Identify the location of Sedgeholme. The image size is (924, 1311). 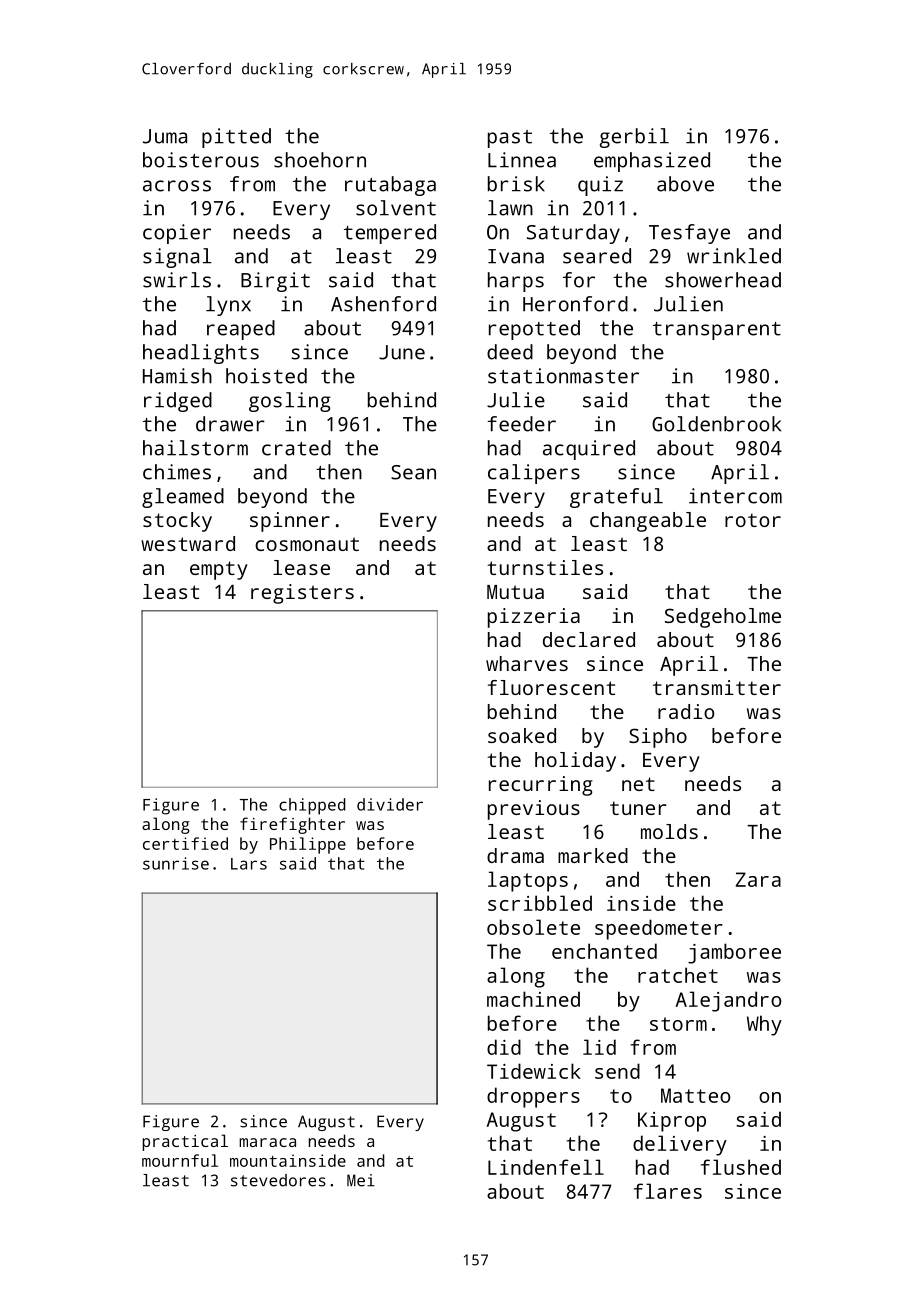
(723, 618).
